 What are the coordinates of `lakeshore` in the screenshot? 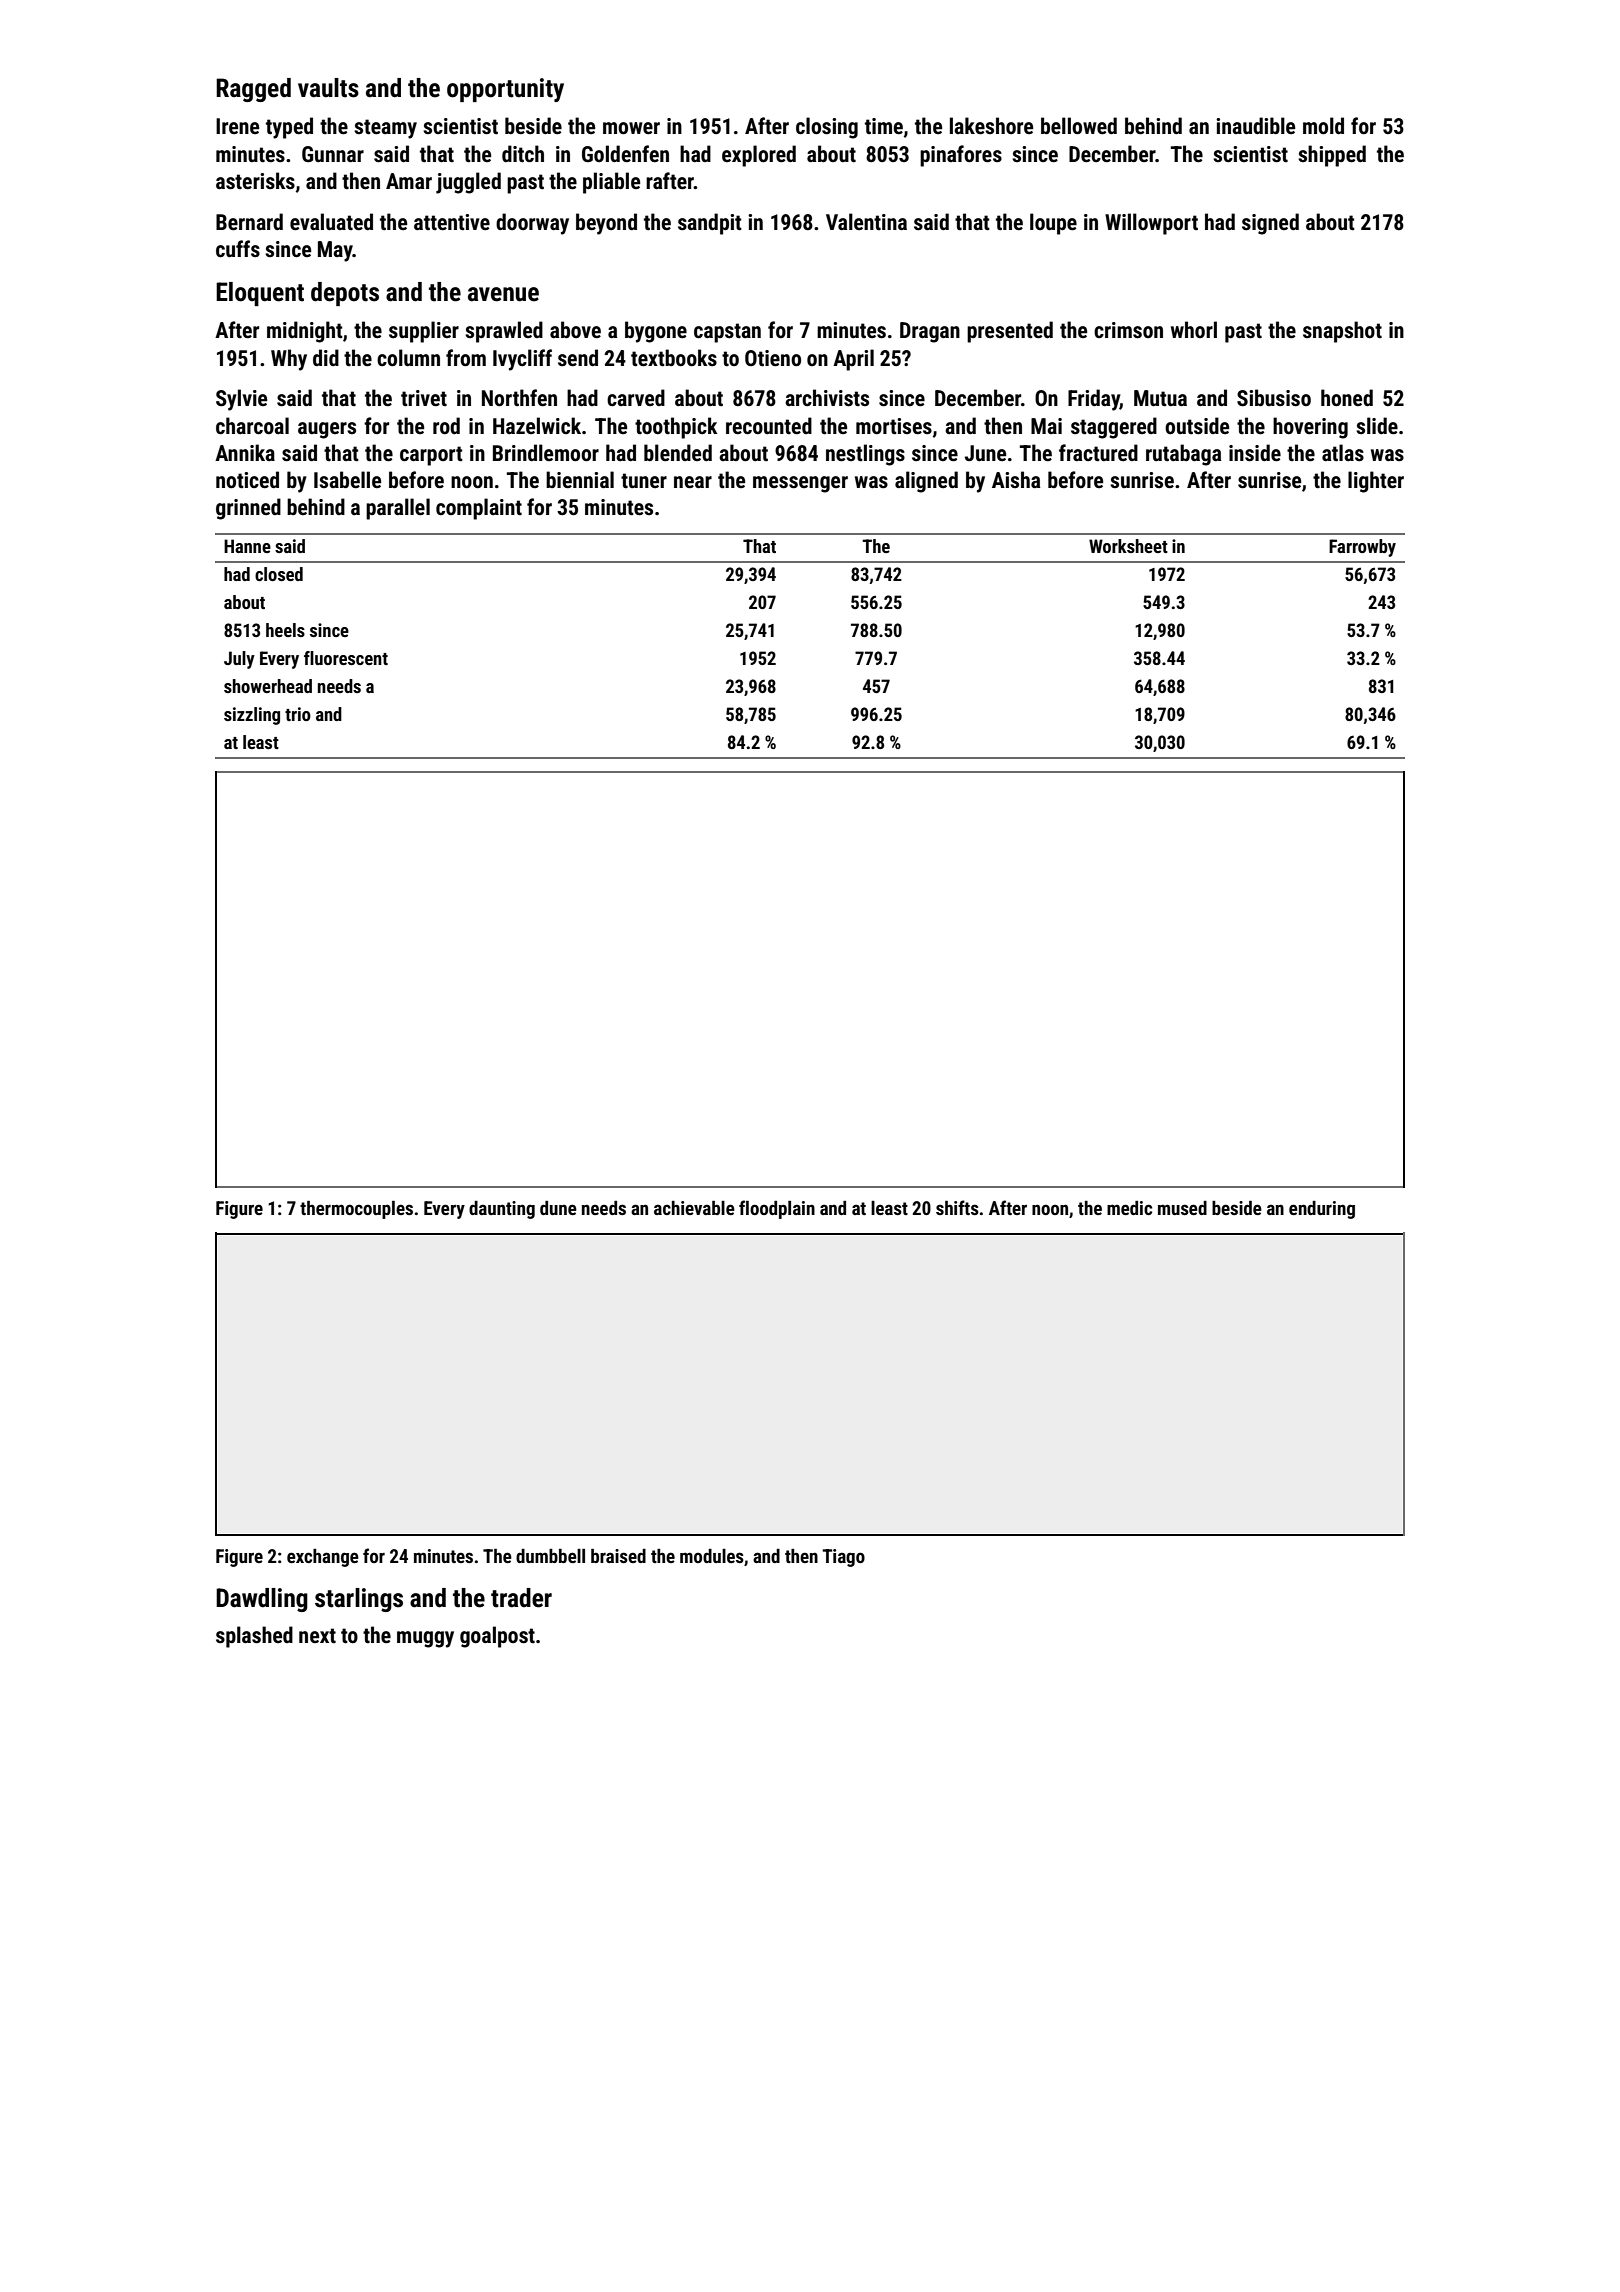 It's located at (991, 126).
